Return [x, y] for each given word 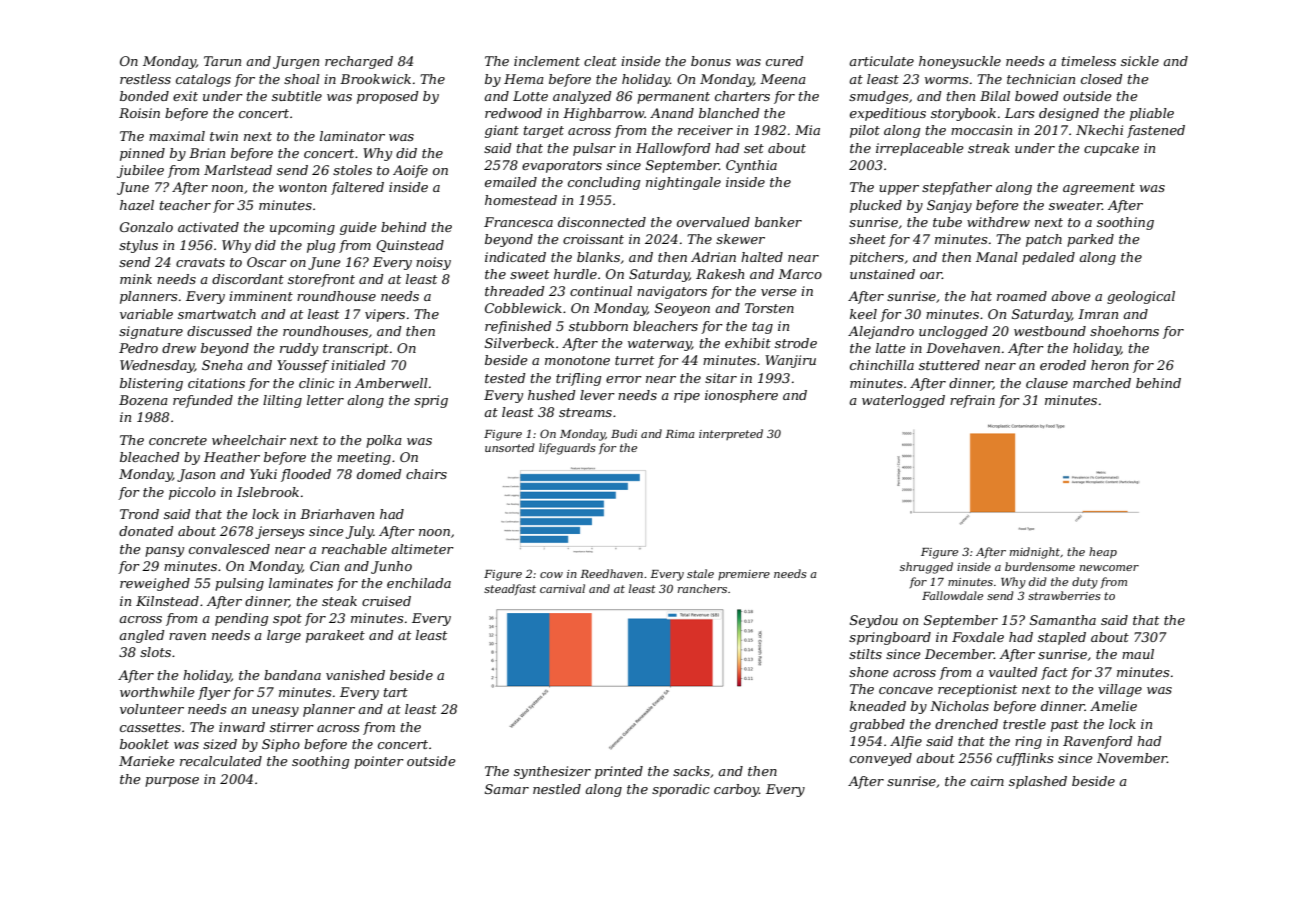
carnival [562, 588]
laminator [352, 136]
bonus [711, 61]
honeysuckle [960, 62]
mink [136, 279]
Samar [507, 789]
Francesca [518, 222]
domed [379, 474]
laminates [301, 583]
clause [1047, 383]
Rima [680, 434]
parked [1090, 240]
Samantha [1063, 620]
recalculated [221, 761]
